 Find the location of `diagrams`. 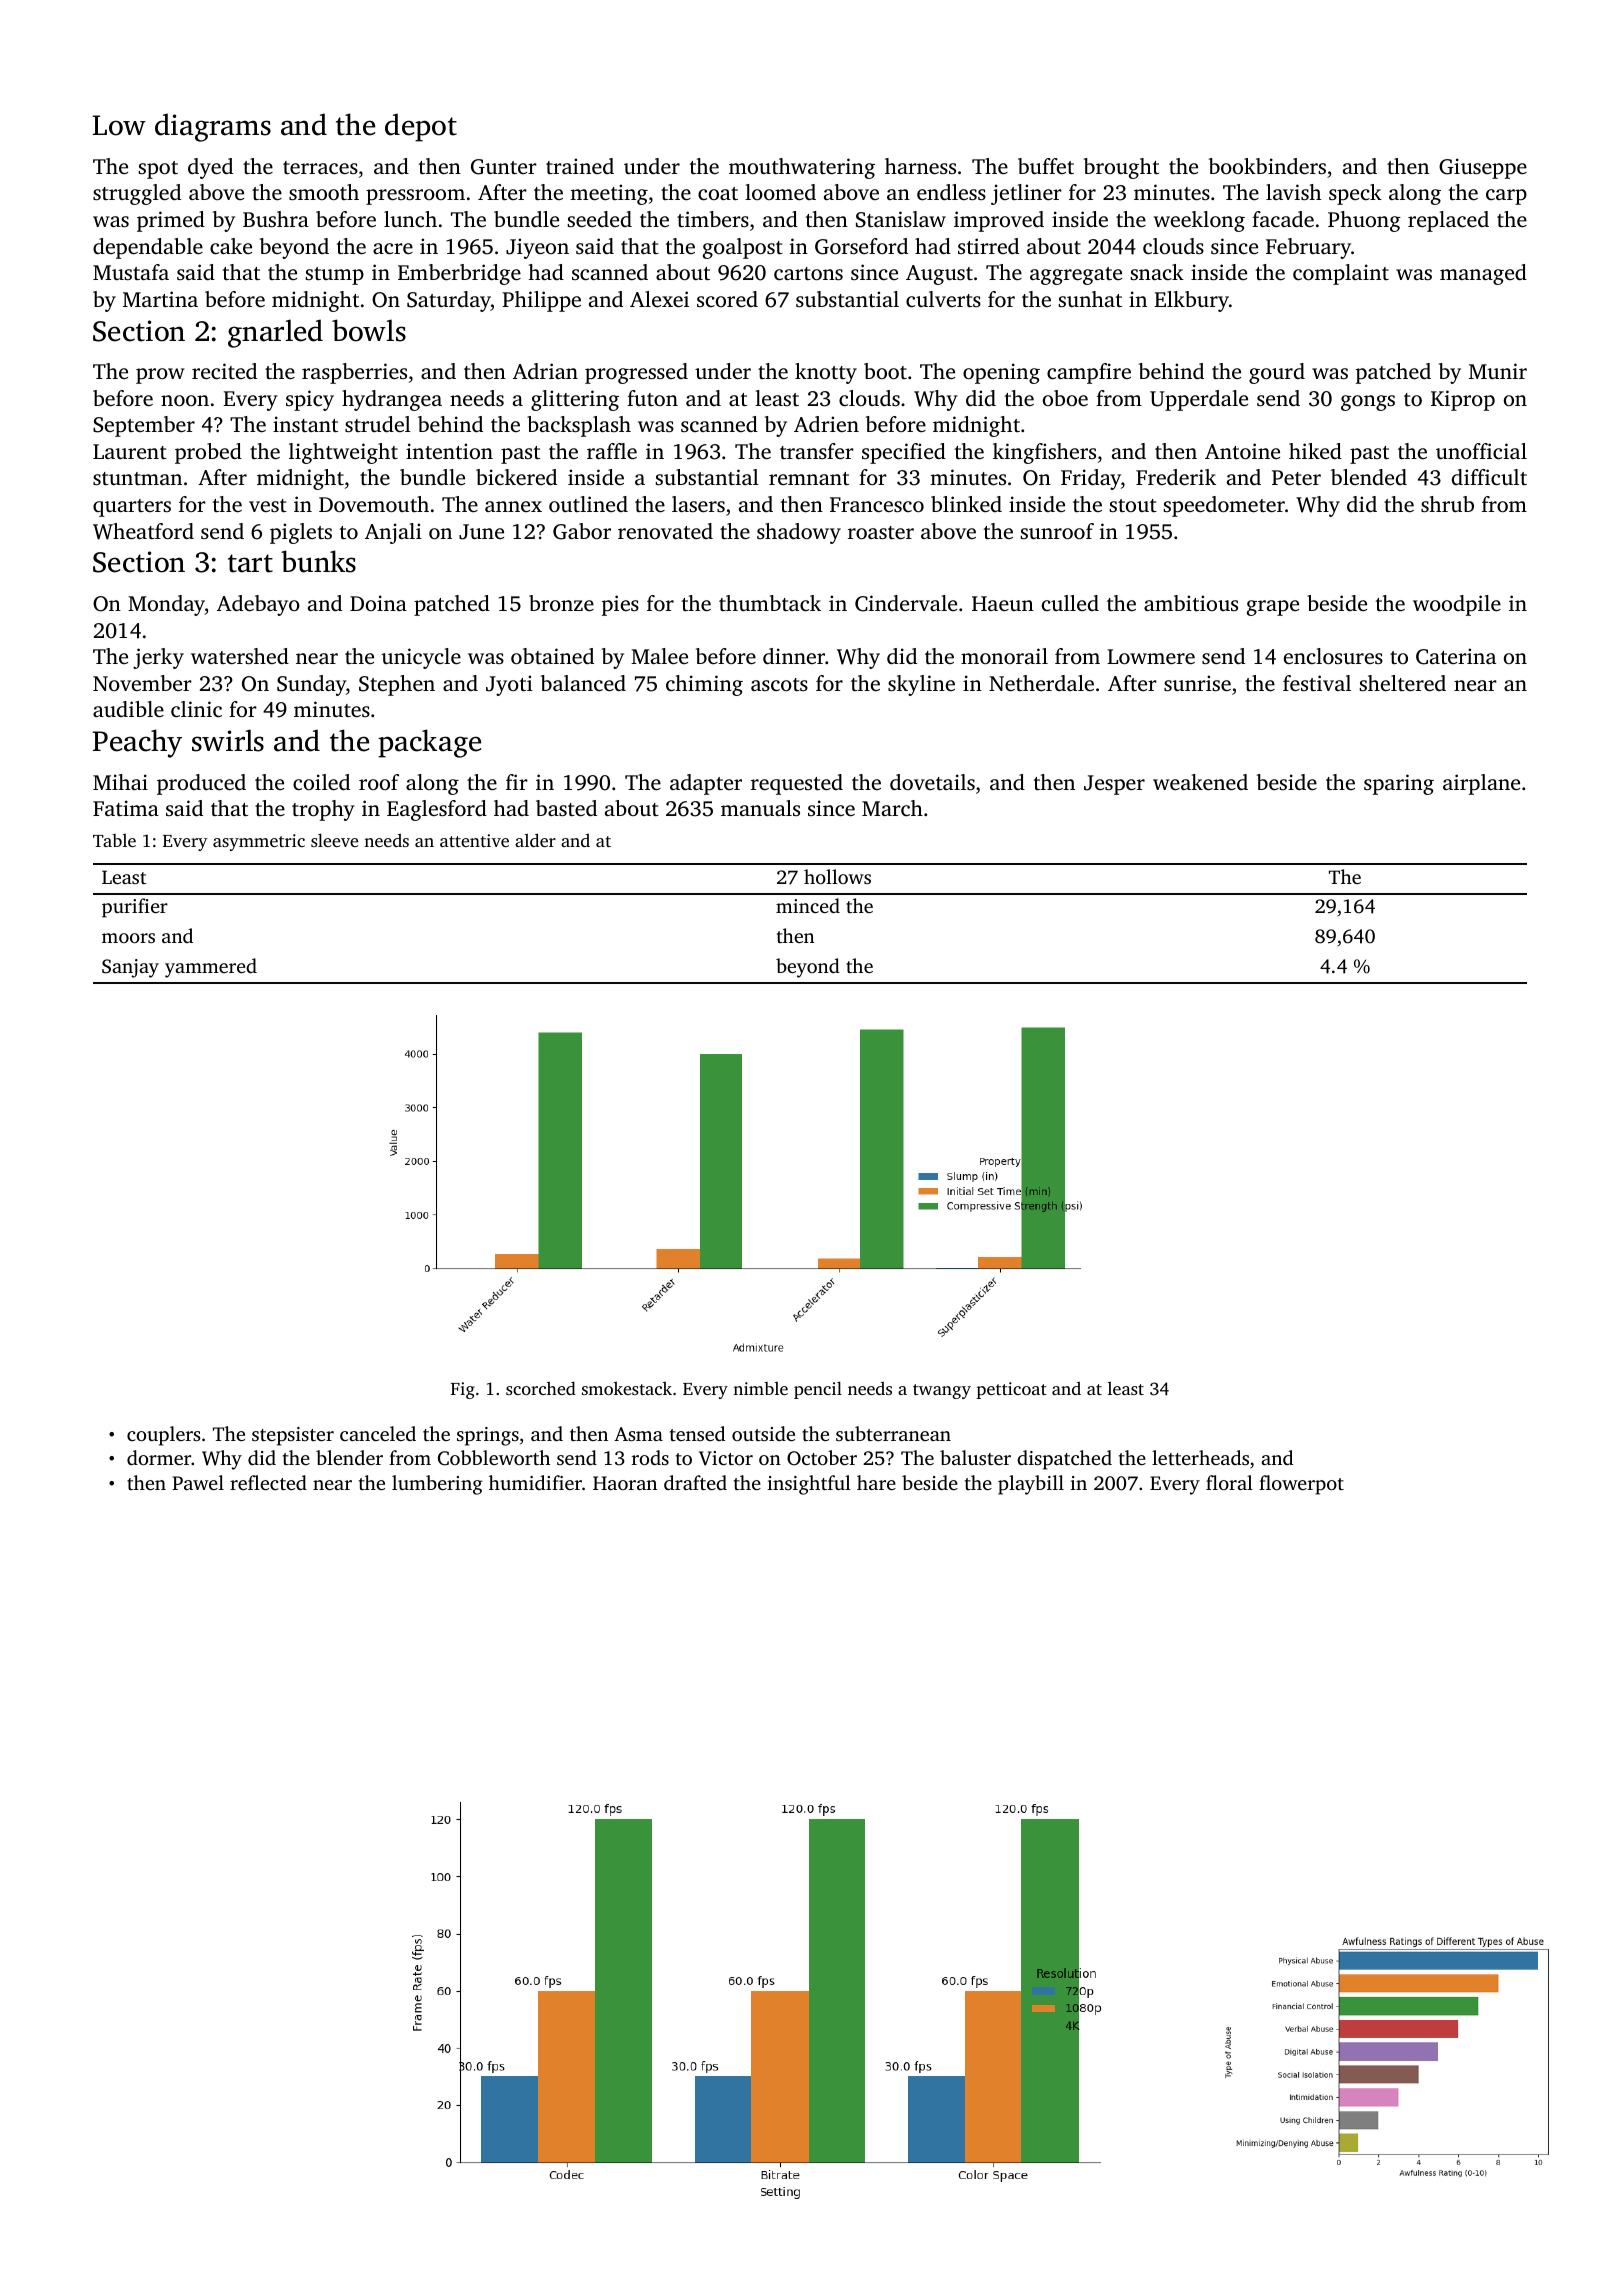

diagrams is located at coordinates (213, 127).
